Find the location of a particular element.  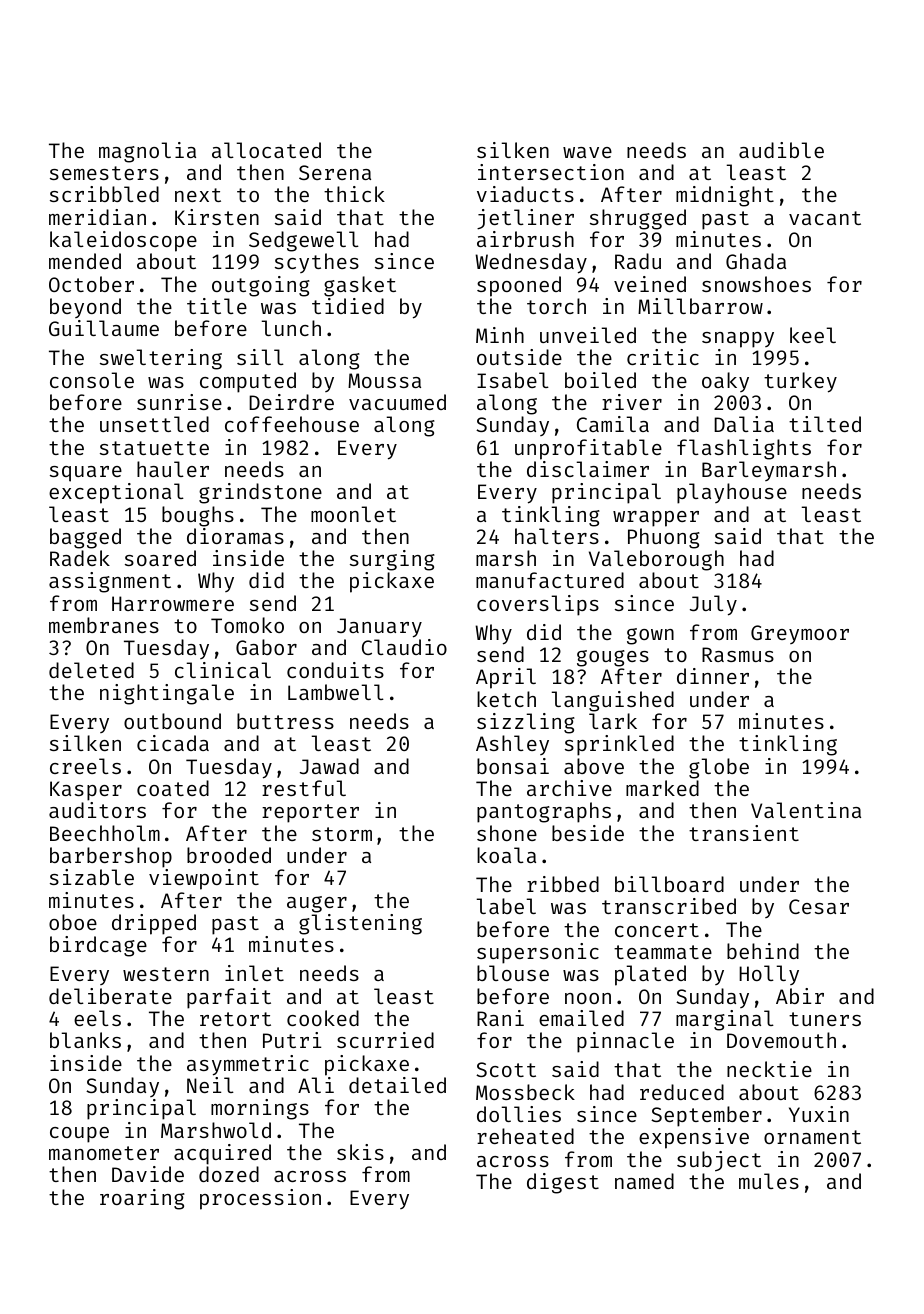

Tomoko is located at coordinates (247, 625).
